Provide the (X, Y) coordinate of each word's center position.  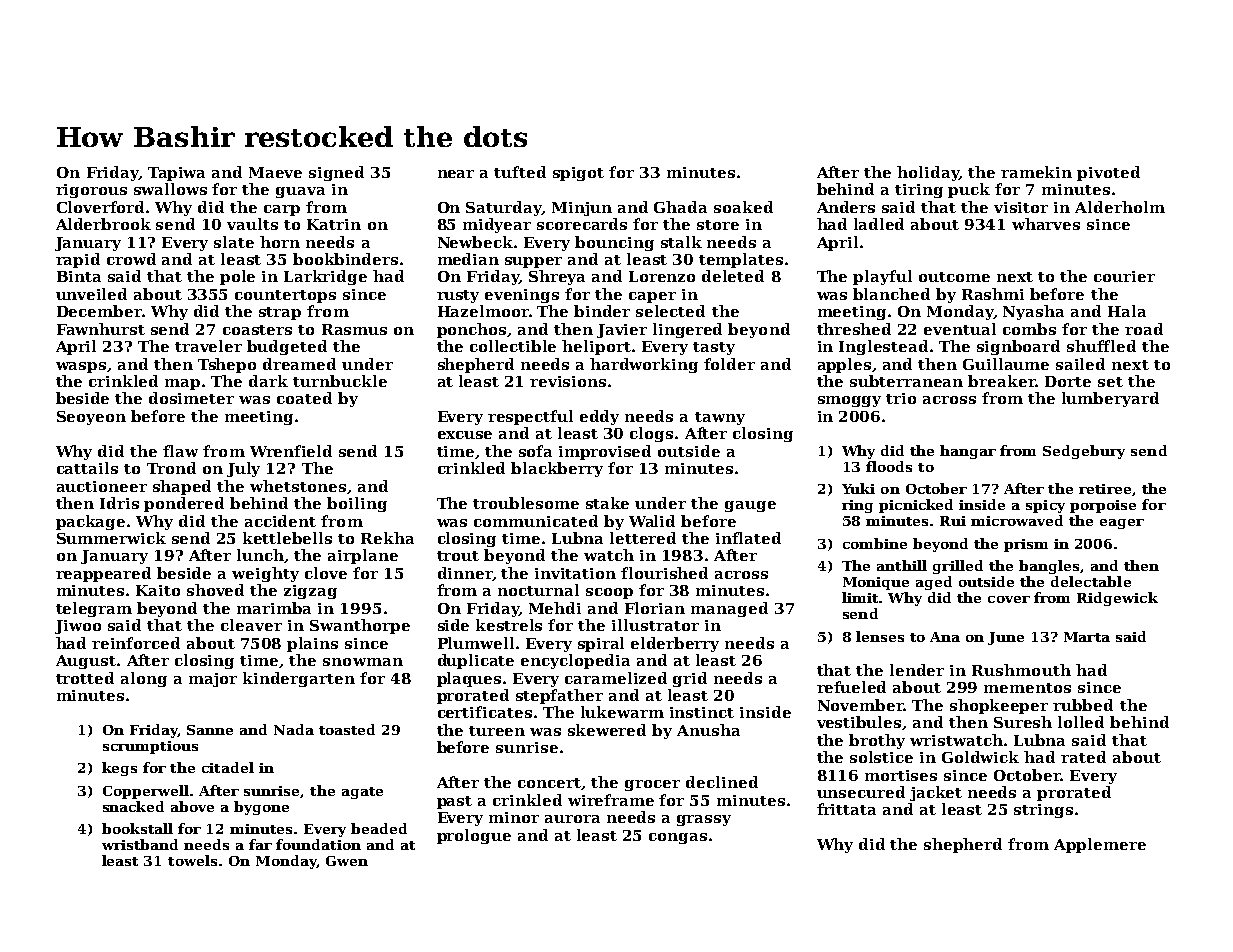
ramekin (1036, 172)
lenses (880, 636)
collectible (513, 346)
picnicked (916, 506)
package (90, 522)
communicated (536, 521)
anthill (902, 565)
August (86, 662)
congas (678, 838)
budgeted (287, 347)
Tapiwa (176, 174)
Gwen (347, 861)
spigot (578, 174)
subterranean (906, 381)
